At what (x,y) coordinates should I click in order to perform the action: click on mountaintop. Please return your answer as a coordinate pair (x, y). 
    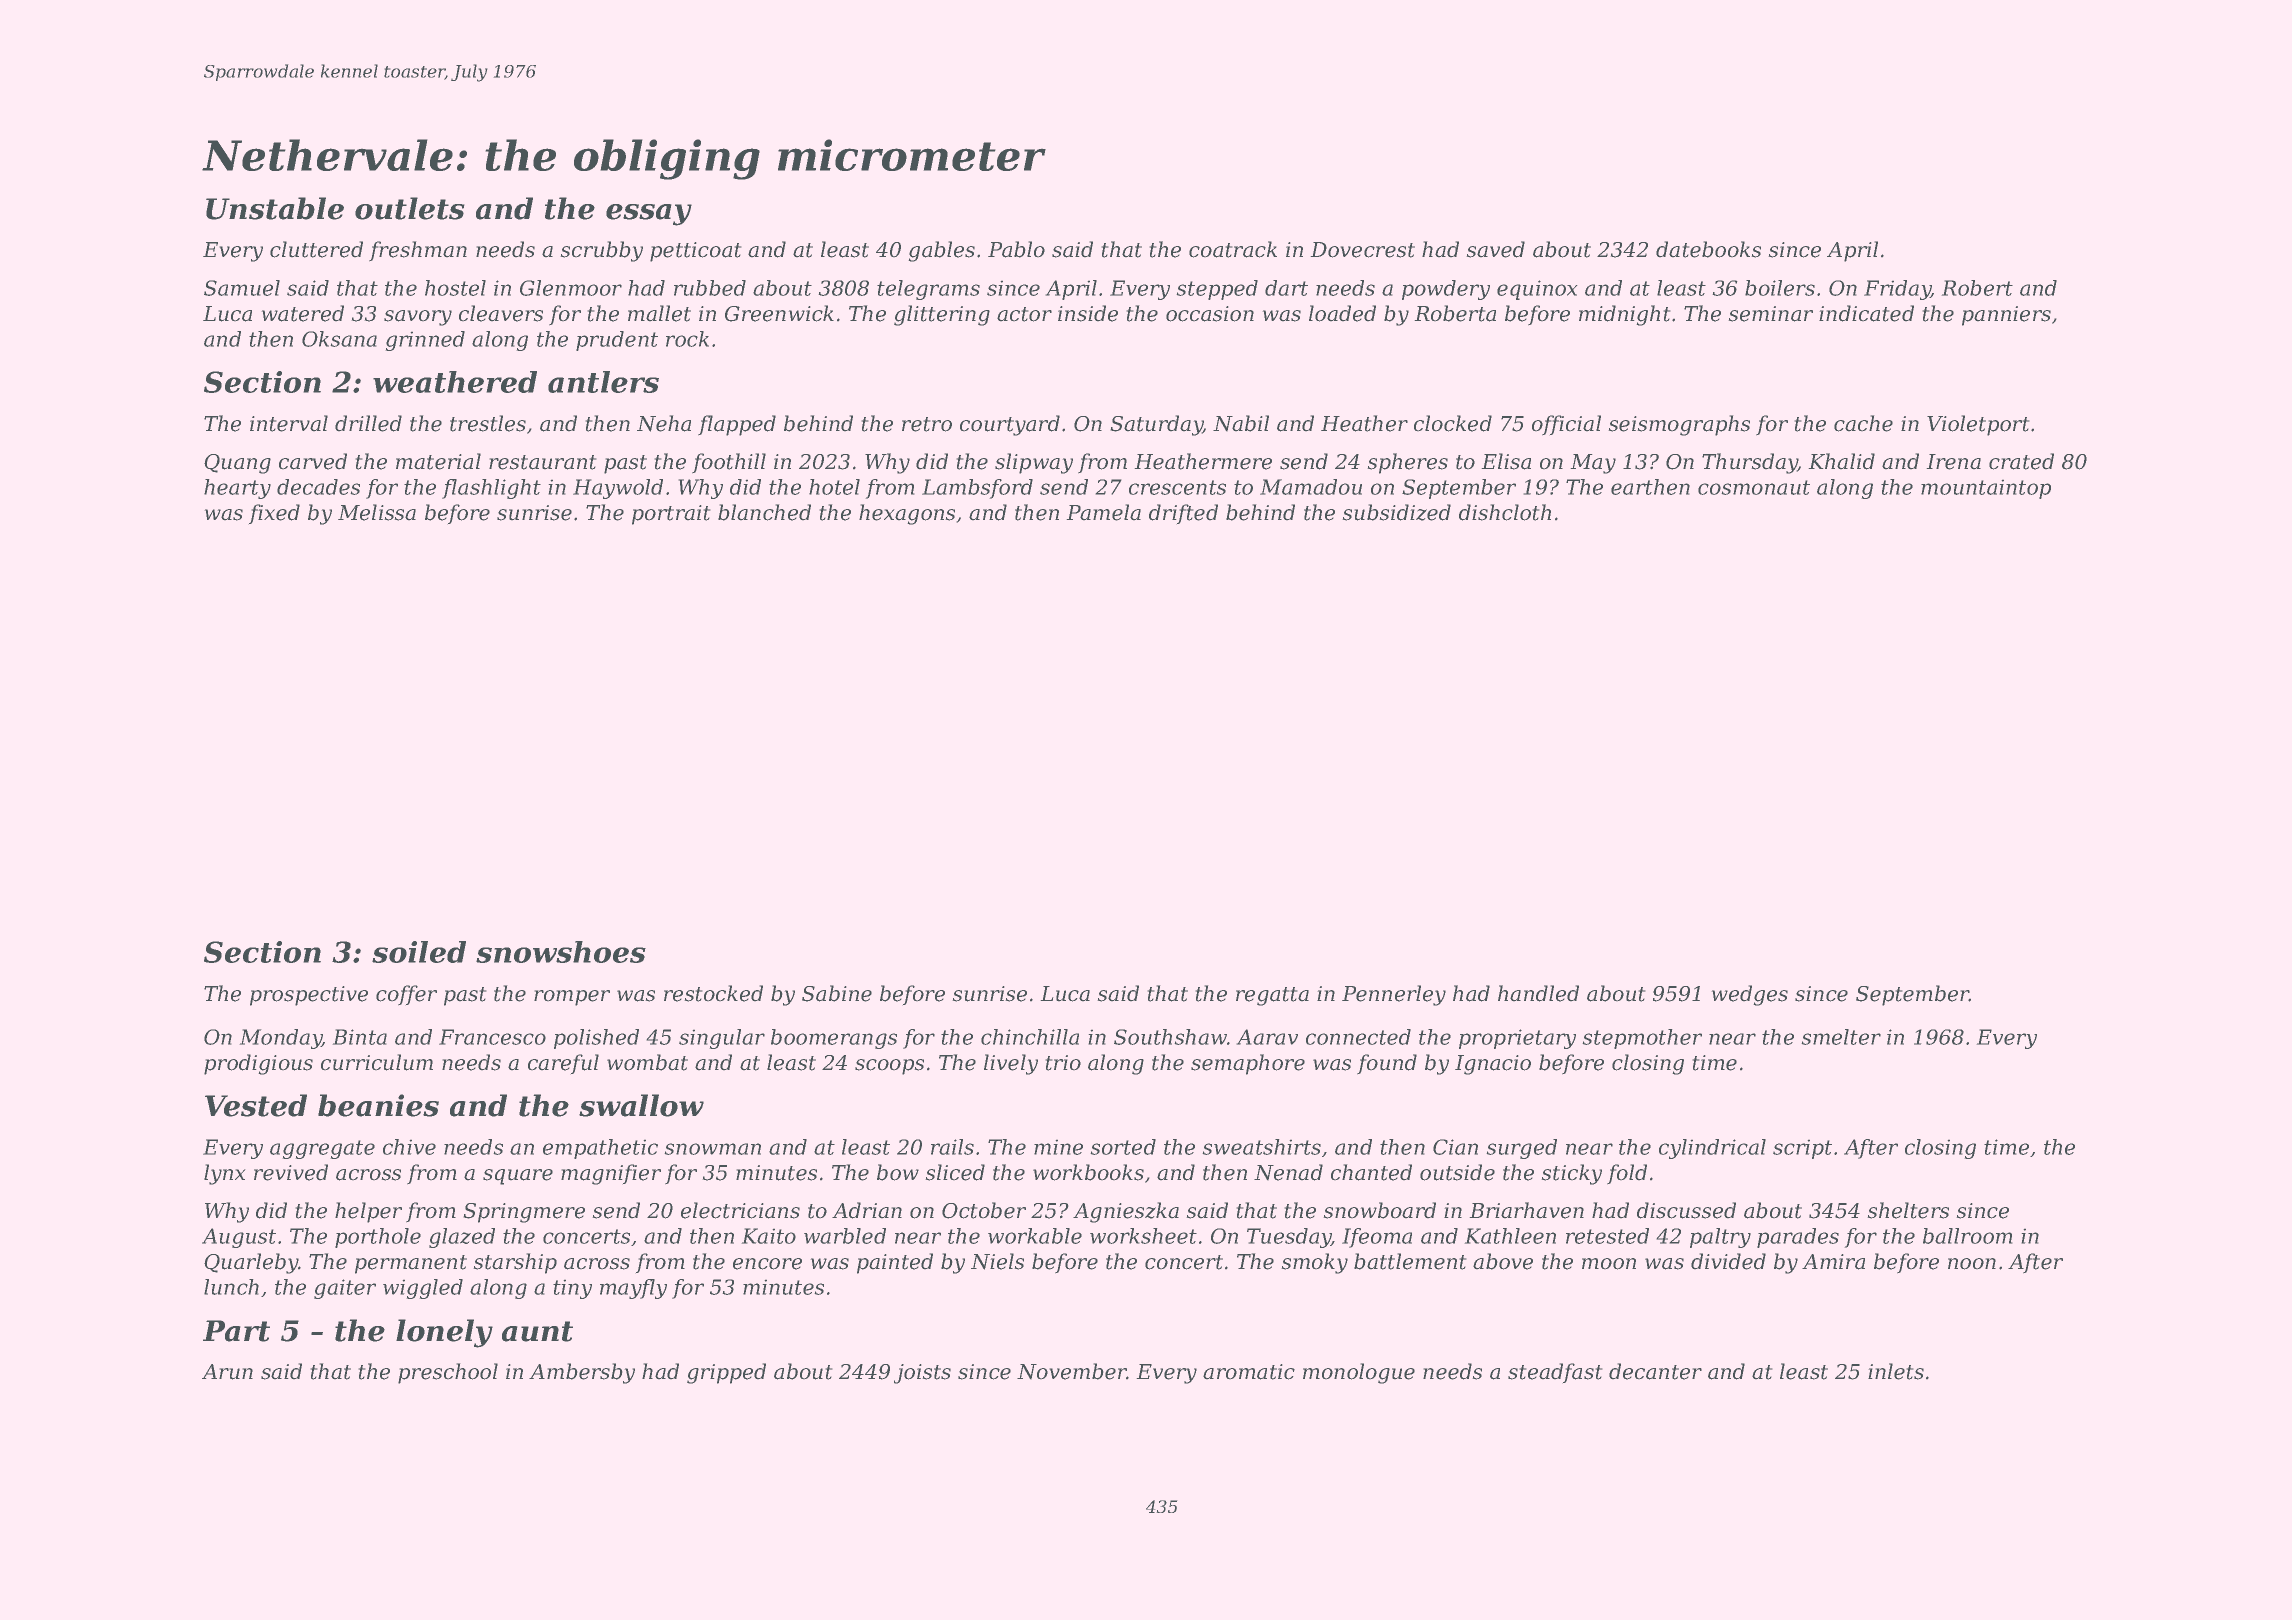
    Looking at the image, I should click on (1986, 489).
